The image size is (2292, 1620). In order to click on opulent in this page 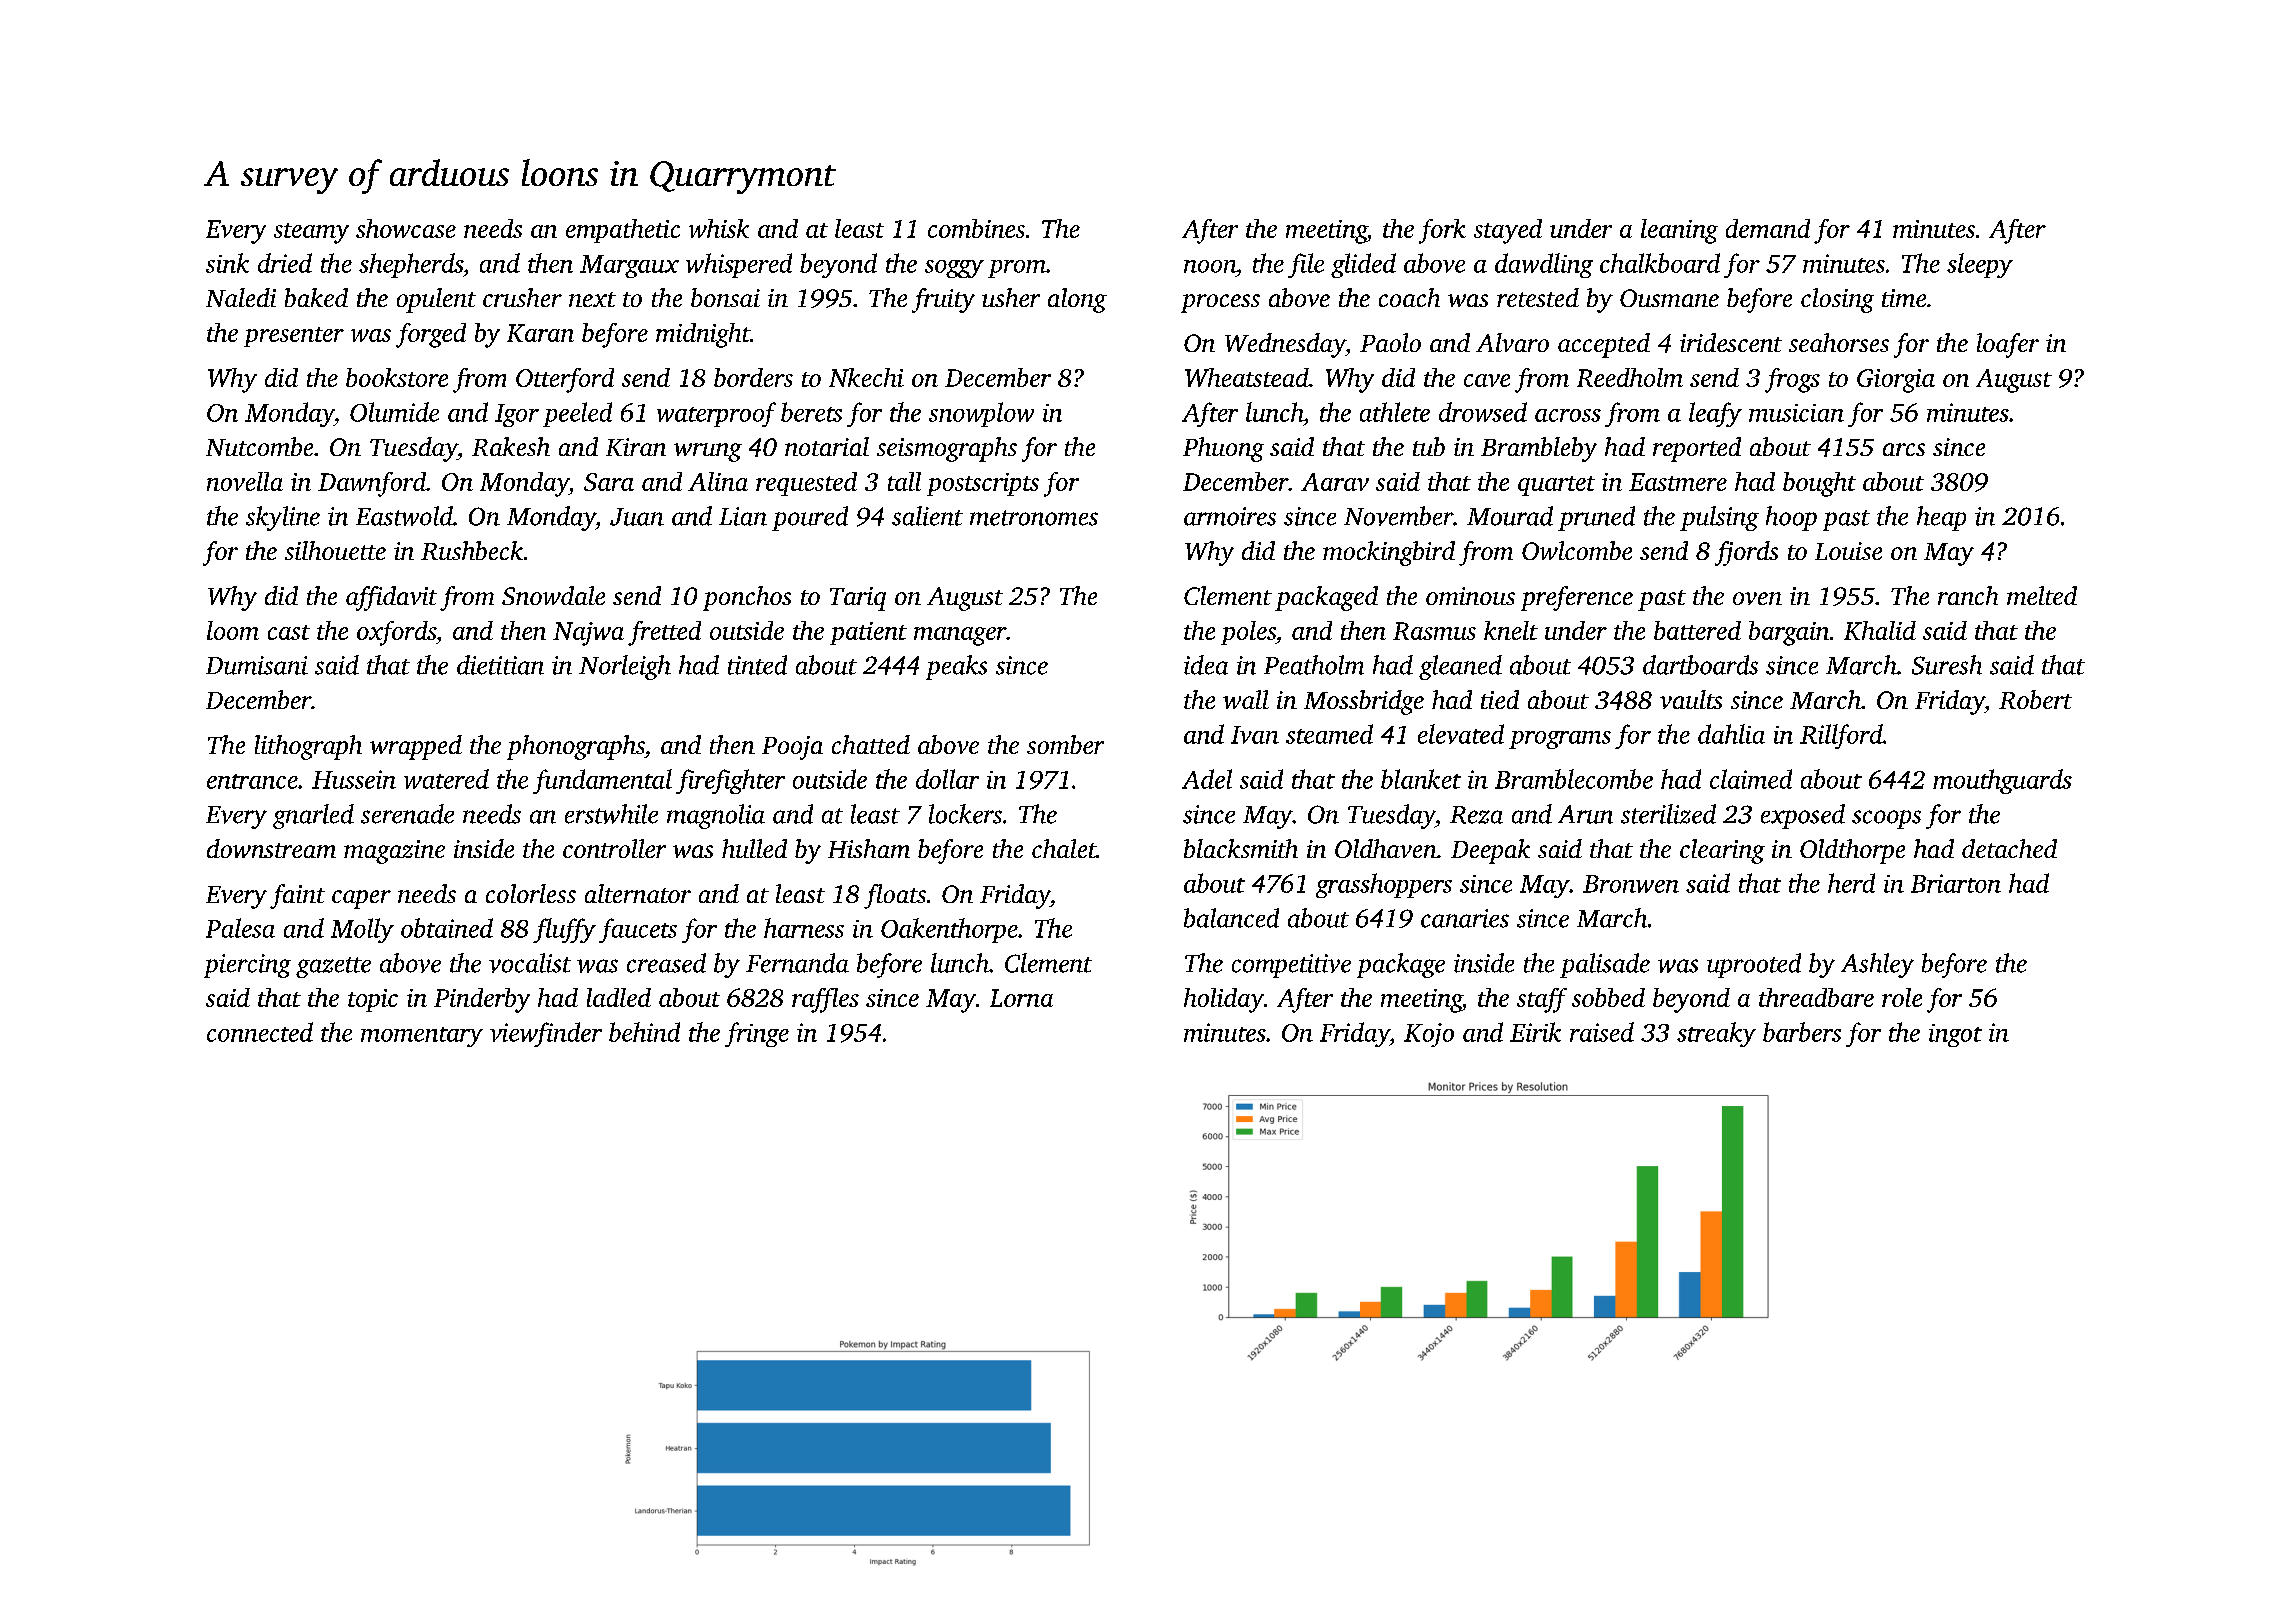, I will do `click(436, 300)`.
